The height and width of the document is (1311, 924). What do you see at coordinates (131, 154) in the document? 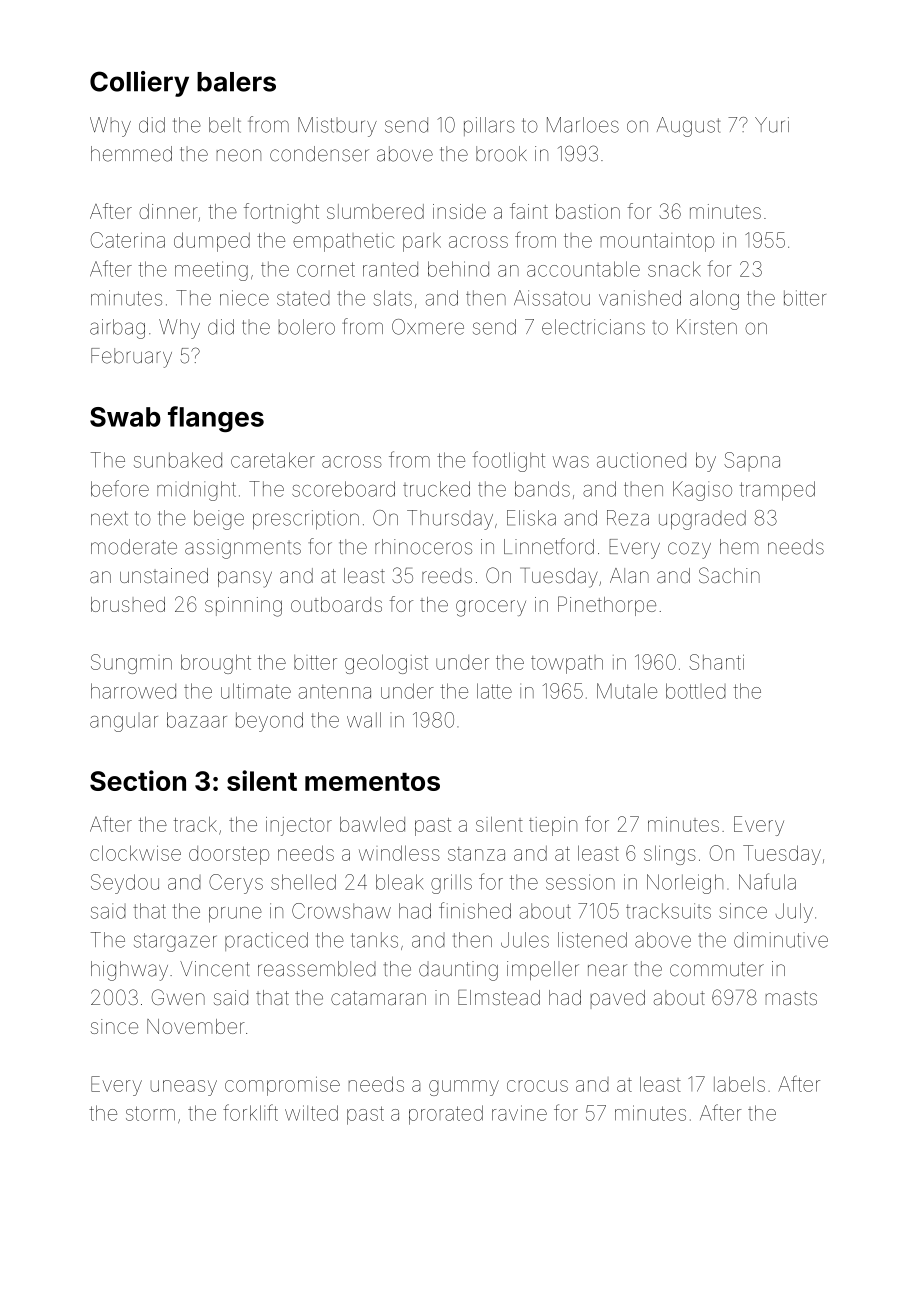
I see `hemmed` at bounding box center [131, 154].
